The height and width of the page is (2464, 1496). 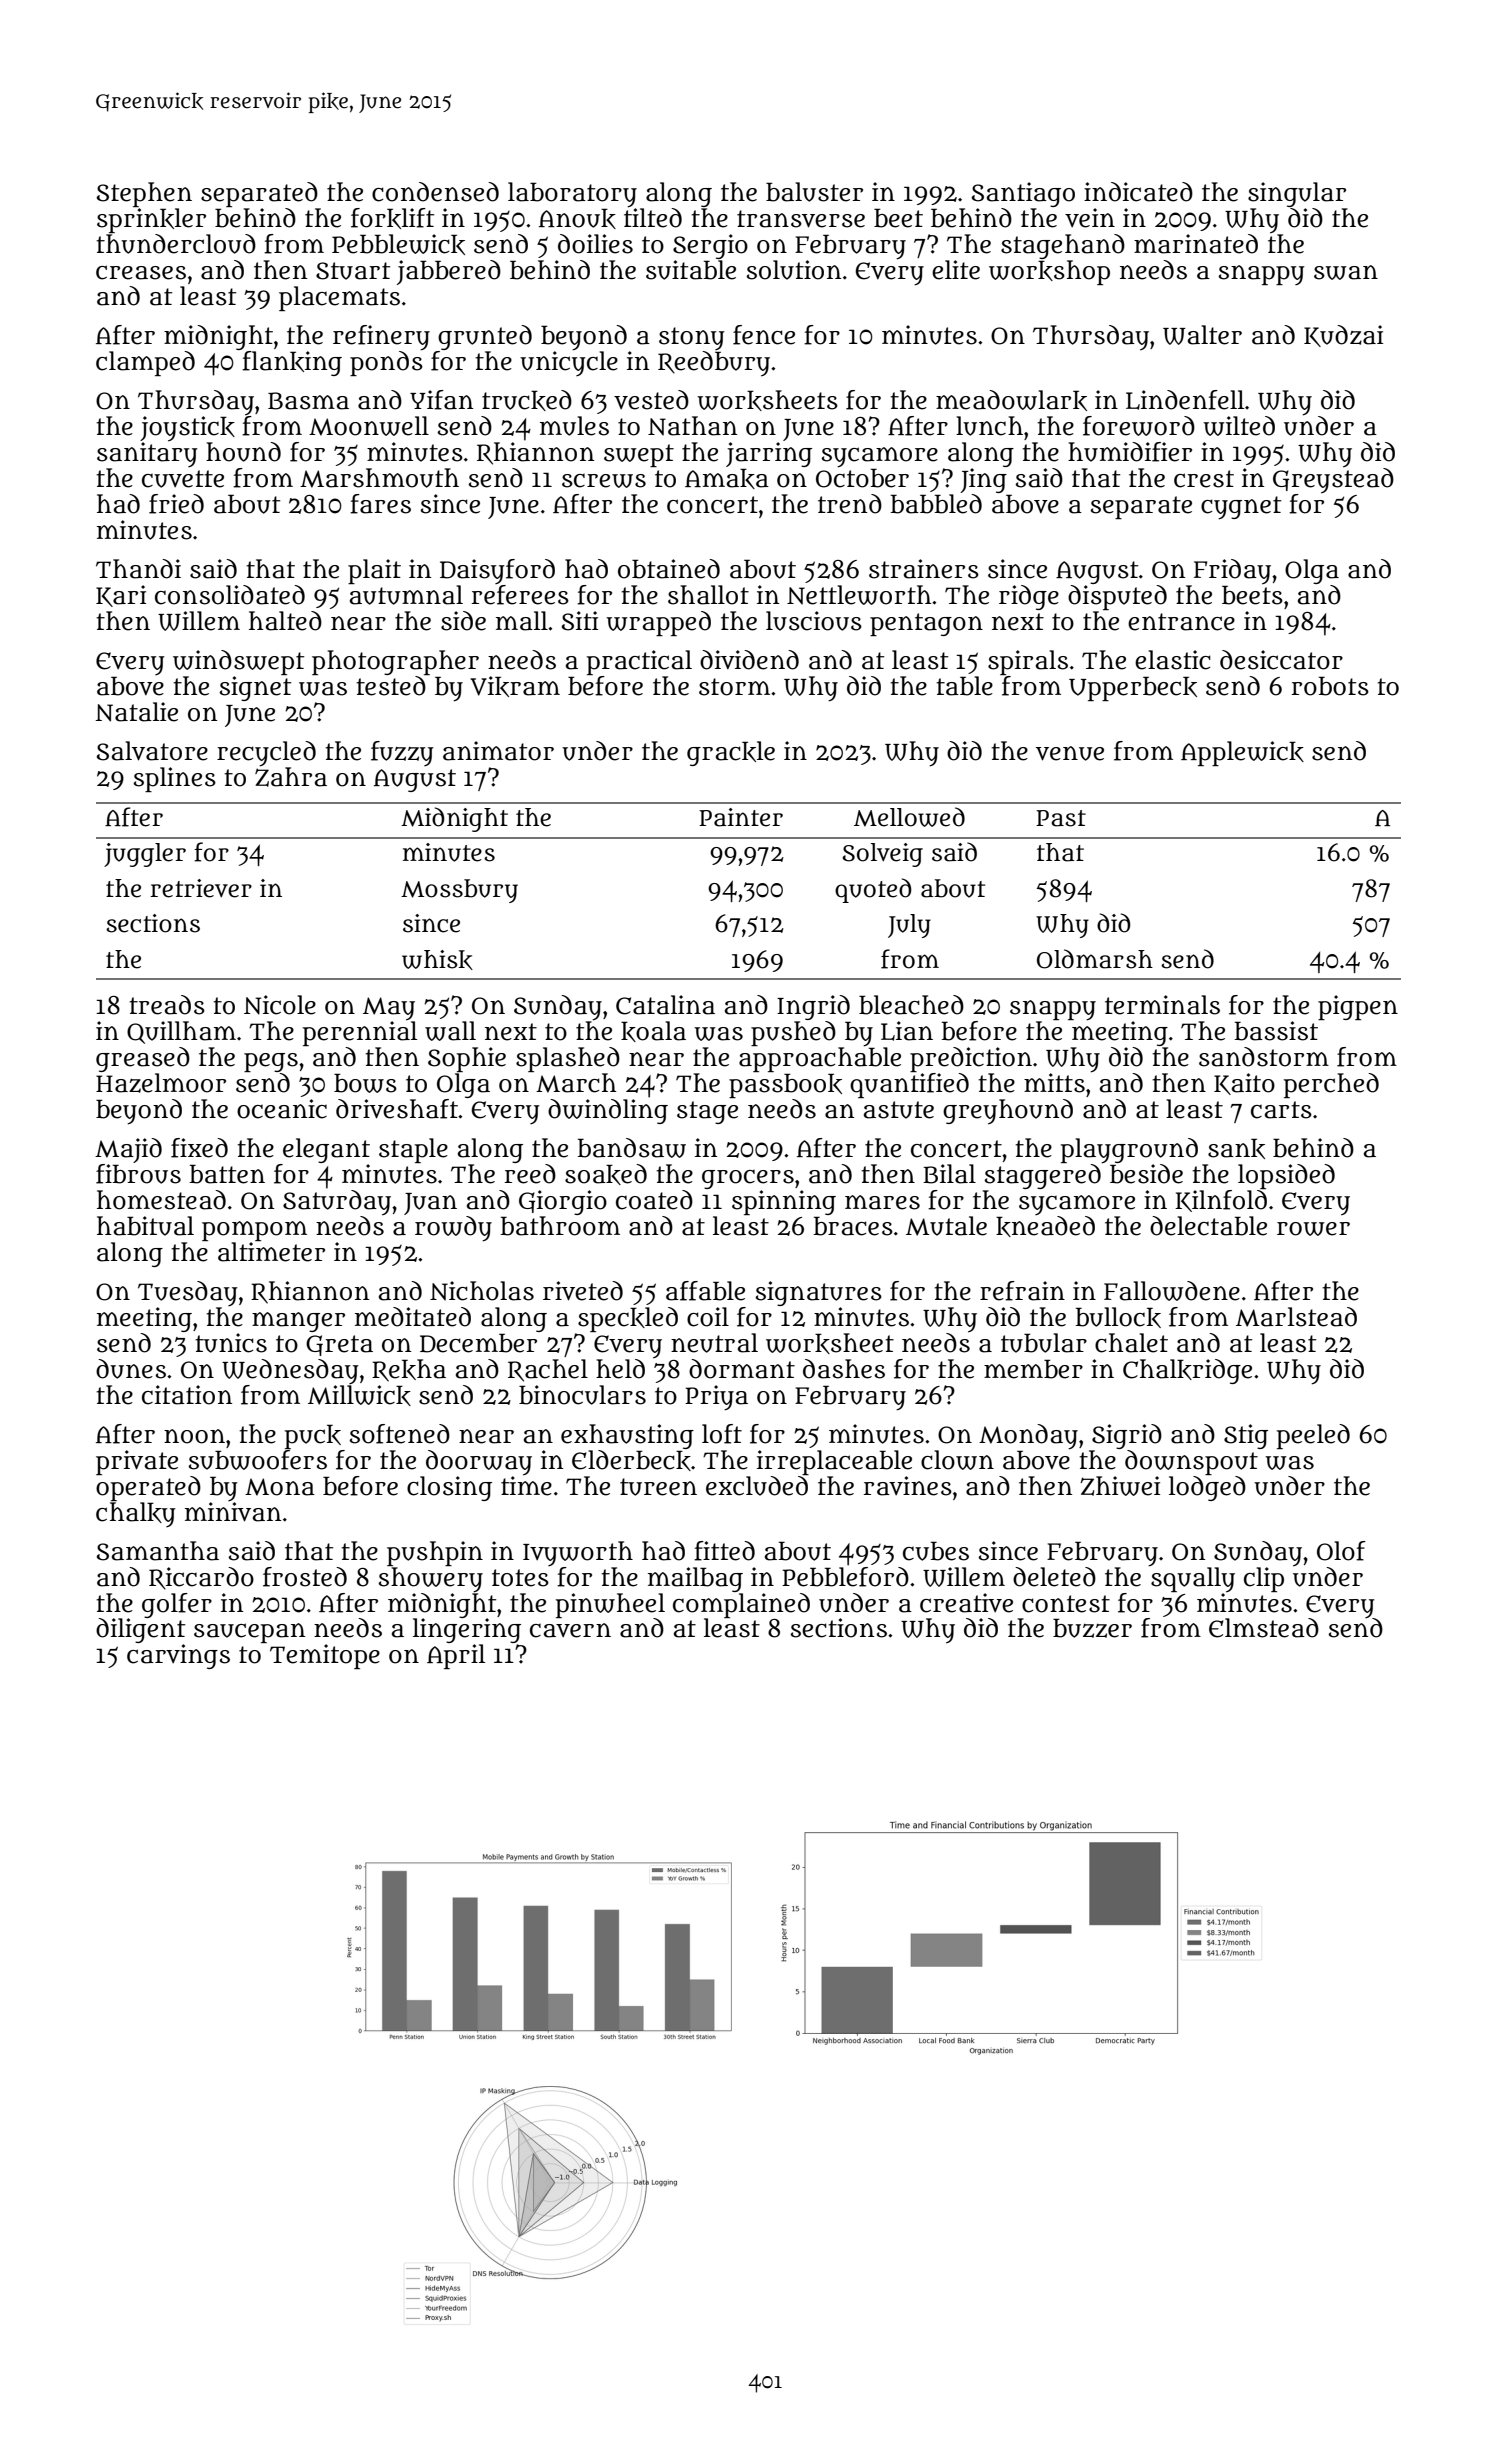 What do you see at coordinates (814, 192) in the page?
I see `baluster` at bounding box center [814, 192].
